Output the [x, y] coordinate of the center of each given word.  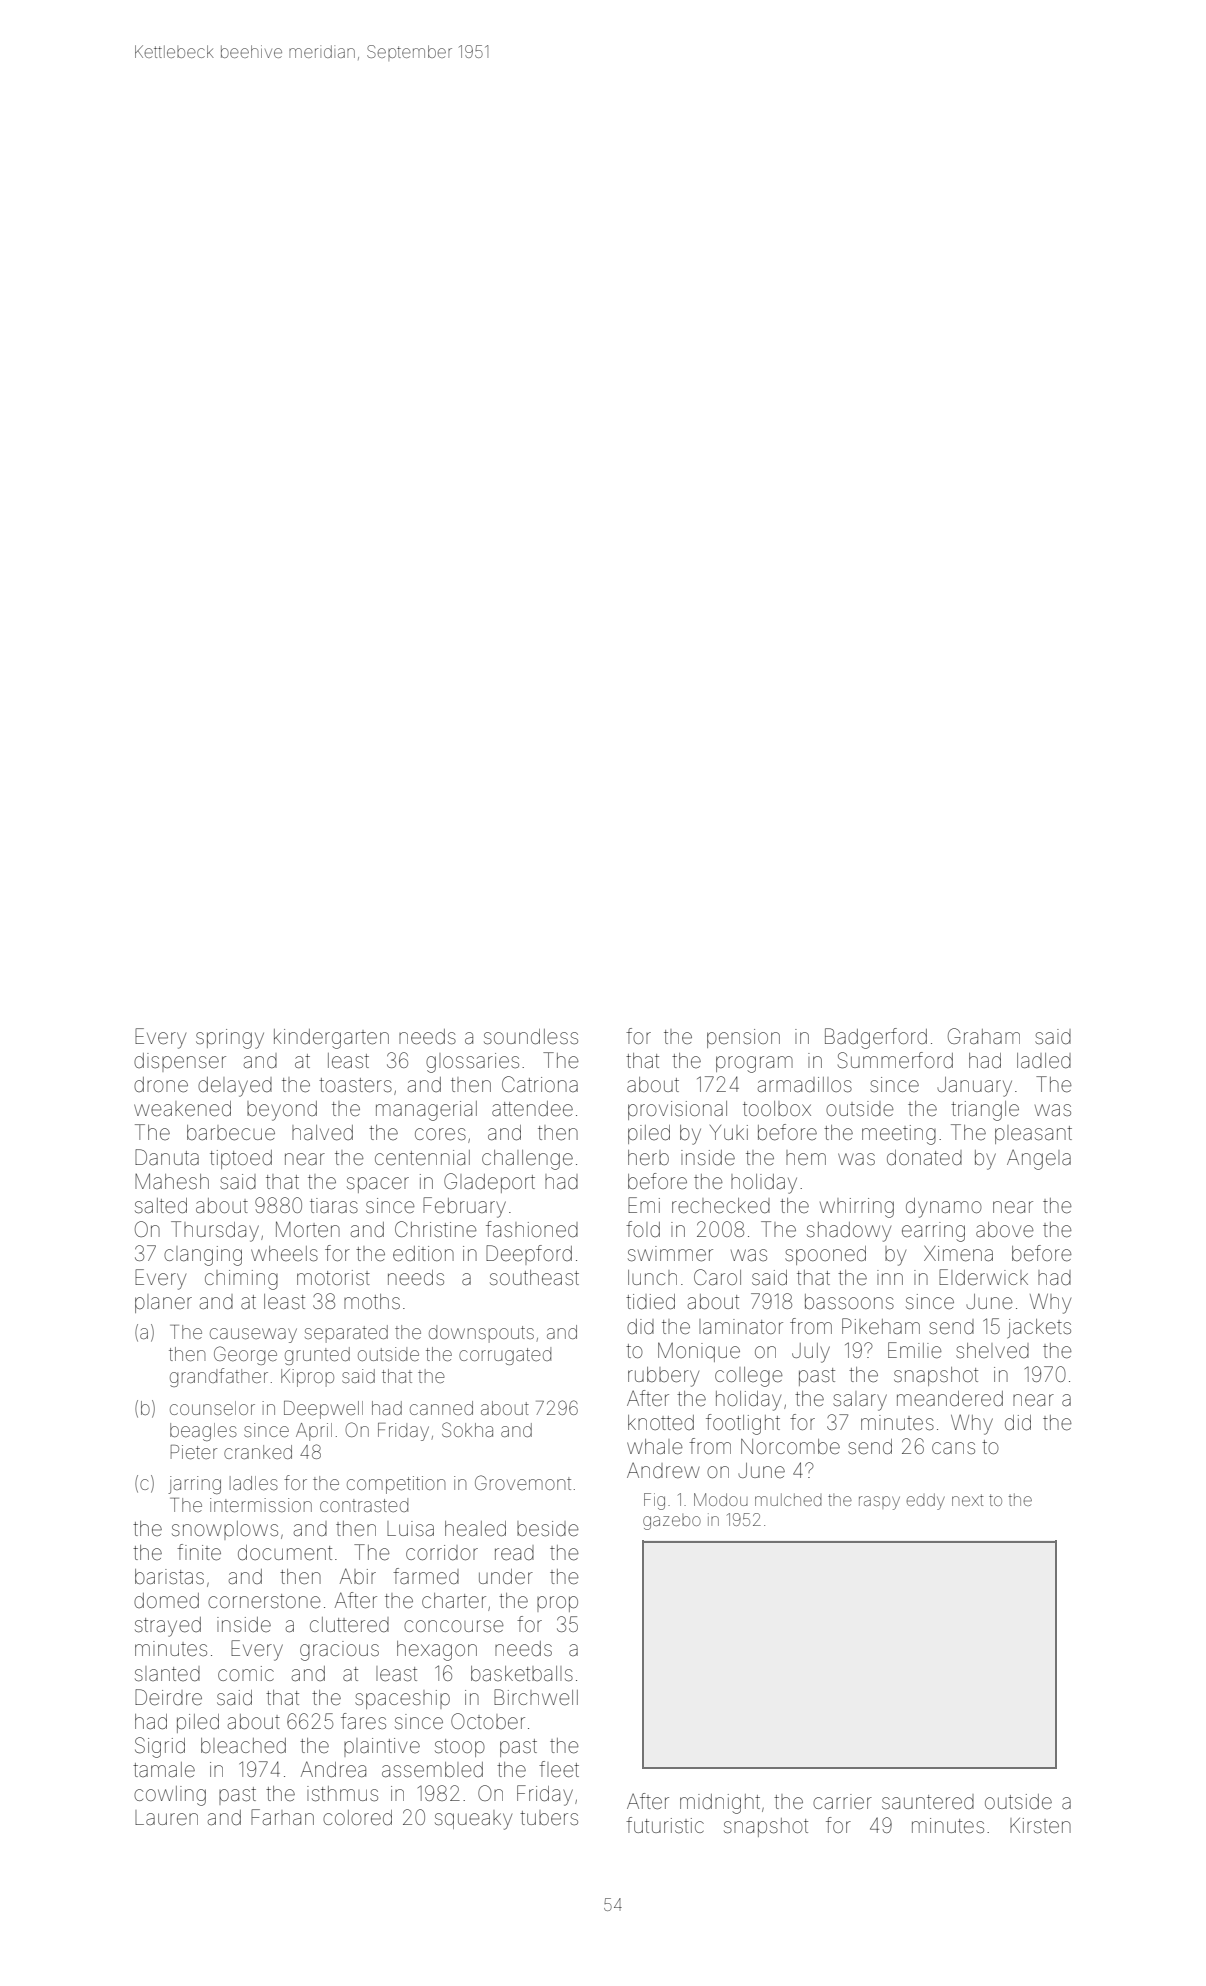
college [749, 1377]
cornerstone [264, 1601]
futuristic [665, 1825]
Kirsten [1040, 1826]
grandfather [219, 1377]
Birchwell [536, 1697]
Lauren [166, 1817]
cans [953, 1448]
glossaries [472, 1063]
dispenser [180, 1062]
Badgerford [876, 1038]
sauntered [928, 1802]
